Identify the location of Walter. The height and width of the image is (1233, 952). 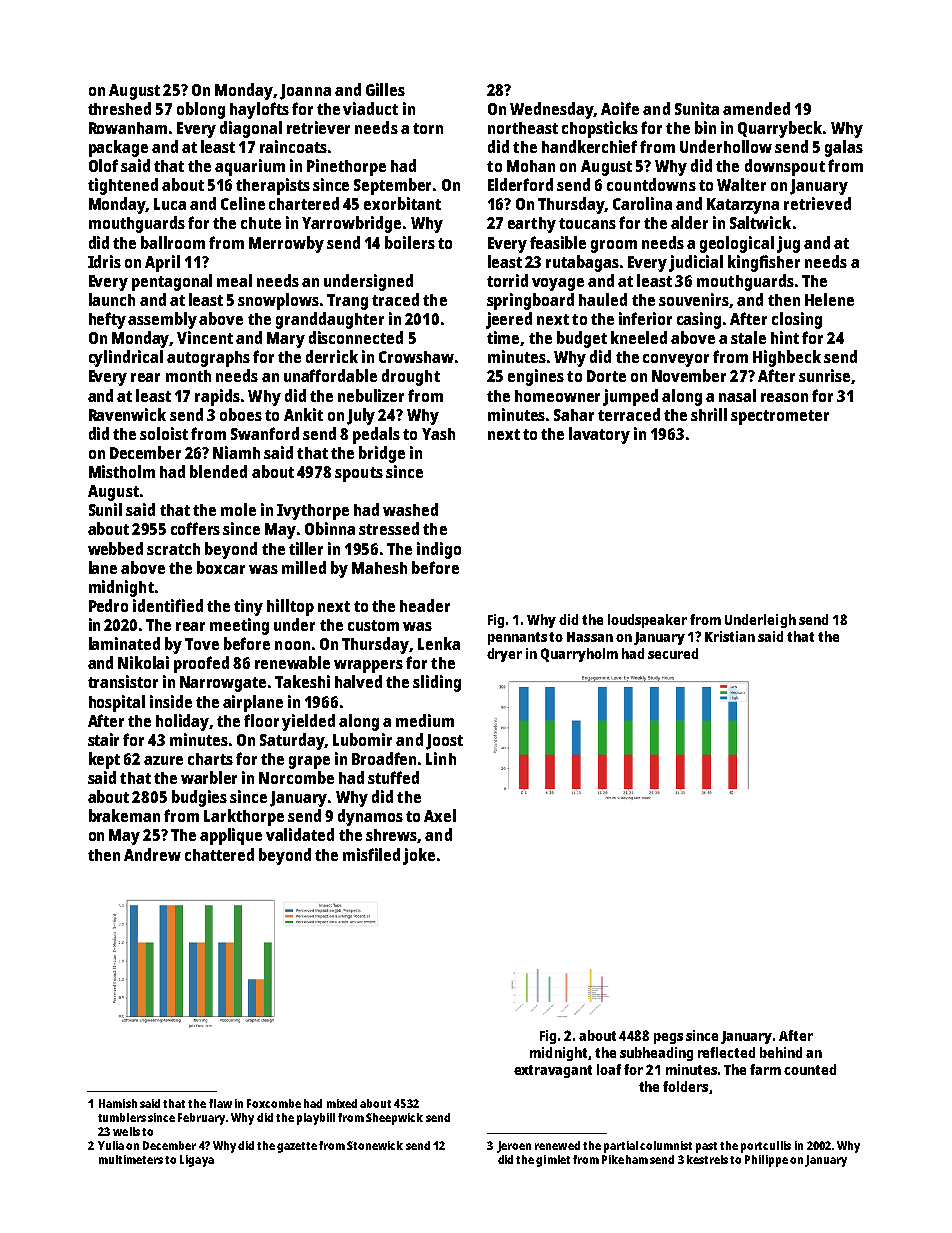
(741, 184).
